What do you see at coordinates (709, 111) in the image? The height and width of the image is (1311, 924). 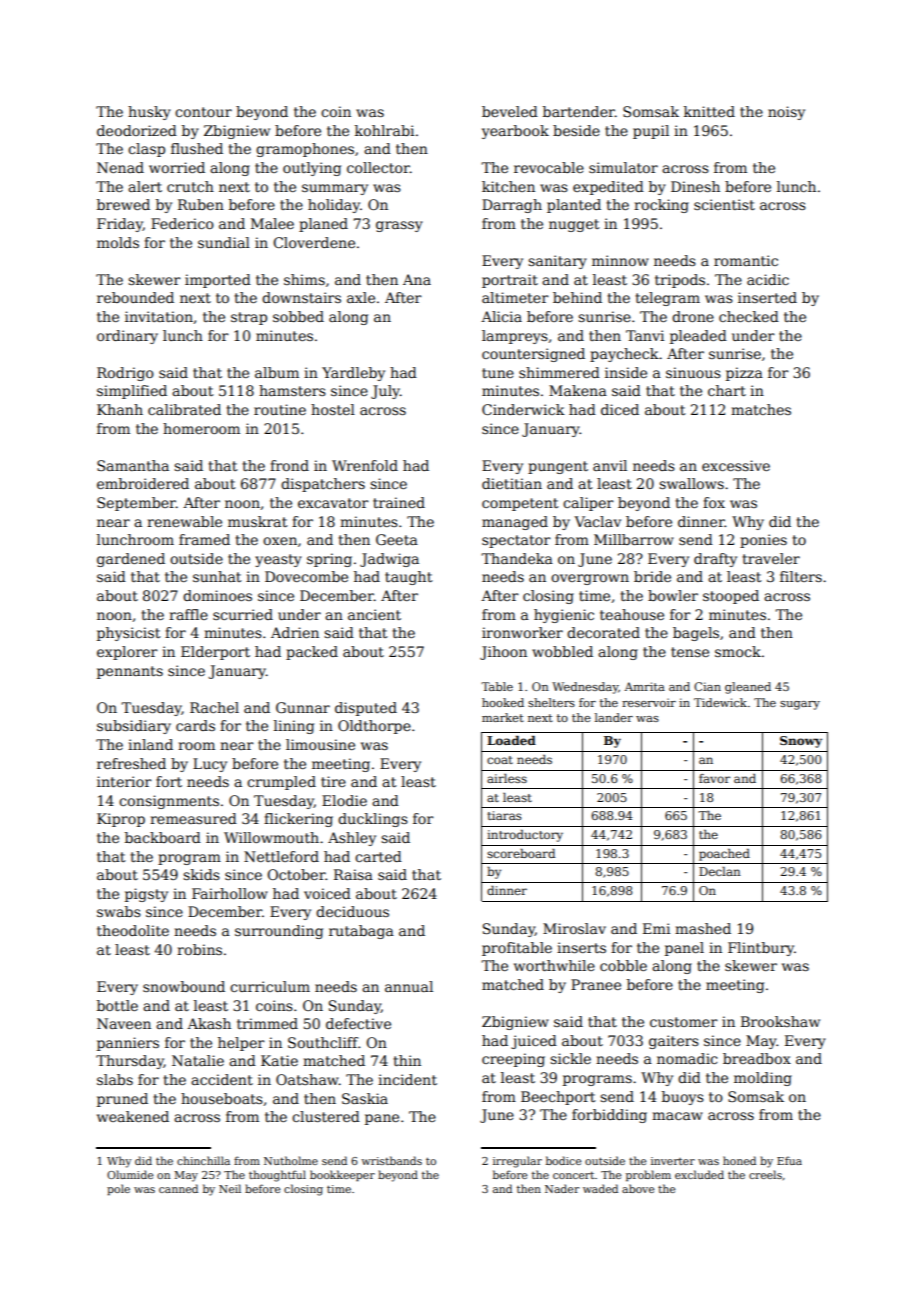 I see `knitted` at bounding box center [709, 111].
